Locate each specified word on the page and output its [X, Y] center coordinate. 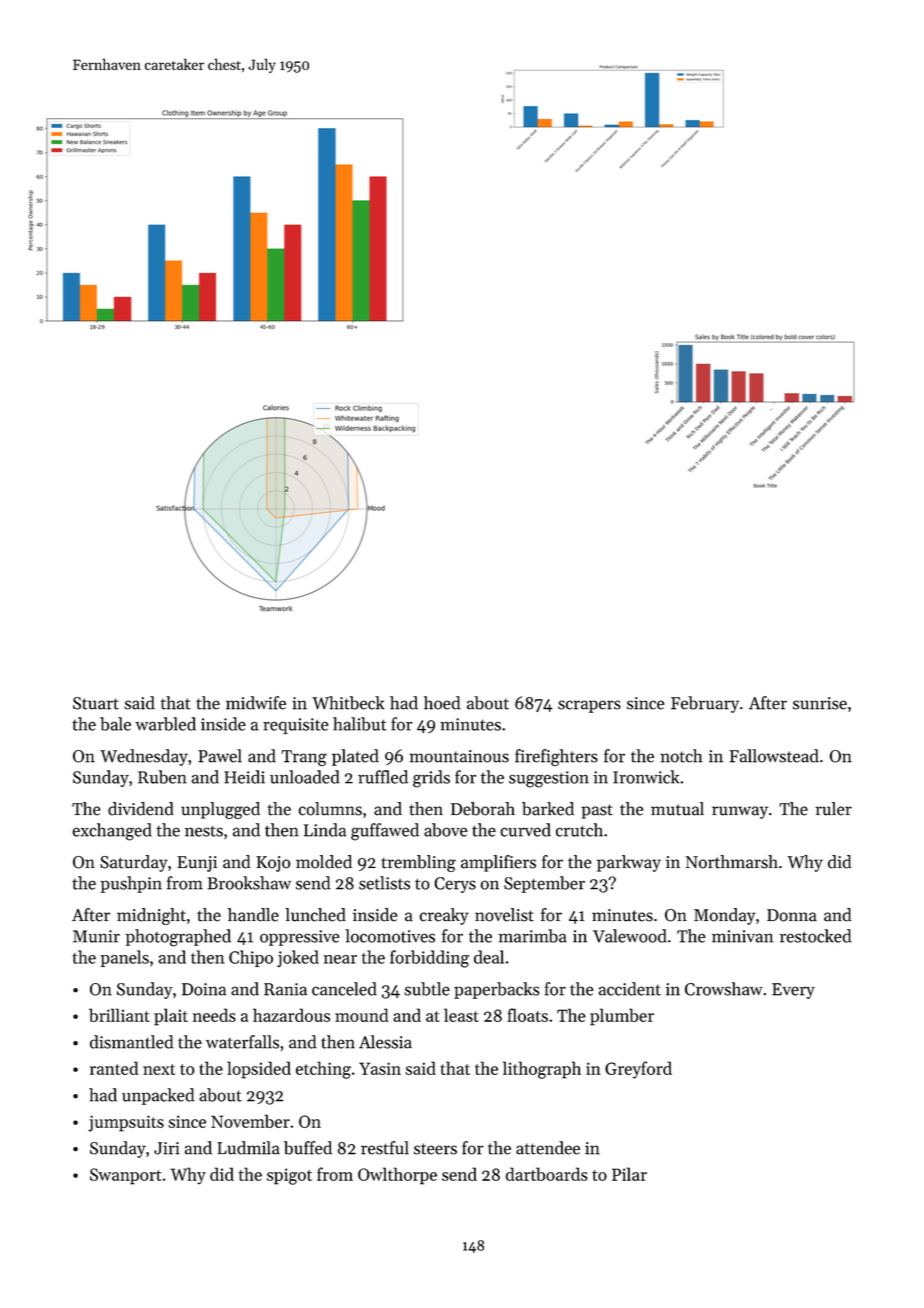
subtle [427, 989]
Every [793, 991]
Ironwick [646, 777]
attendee [548, 1148]
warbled [165, 724]
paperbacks [496, 990]
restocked [816, 936]
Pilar [629, 1174]
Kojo [273, 864]
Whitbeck [348, 703]
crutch [579, 830]
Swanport [126, 1176]
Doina [204, 989]
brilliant [119, 1015]
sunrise [820, 703]
